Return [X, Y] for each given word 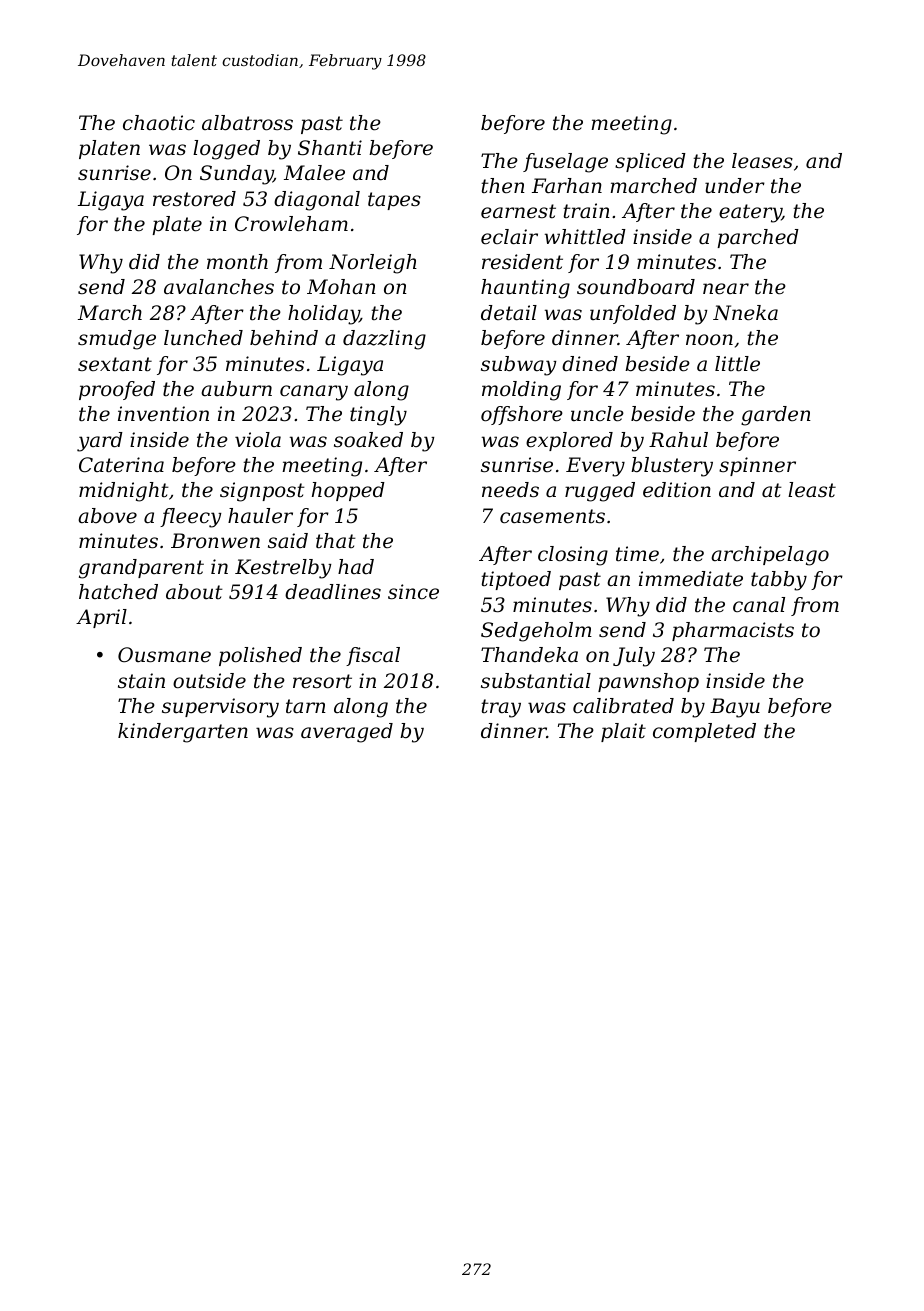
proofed [117, 390]
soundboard [636, 287]
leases [762, 161]
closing [573, 556]
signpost [262, 492]
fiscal [373, 656]
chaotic [159, 123]
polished [260, 656]
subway [518, 366]
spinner [757, 466]
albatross [247, 123]
